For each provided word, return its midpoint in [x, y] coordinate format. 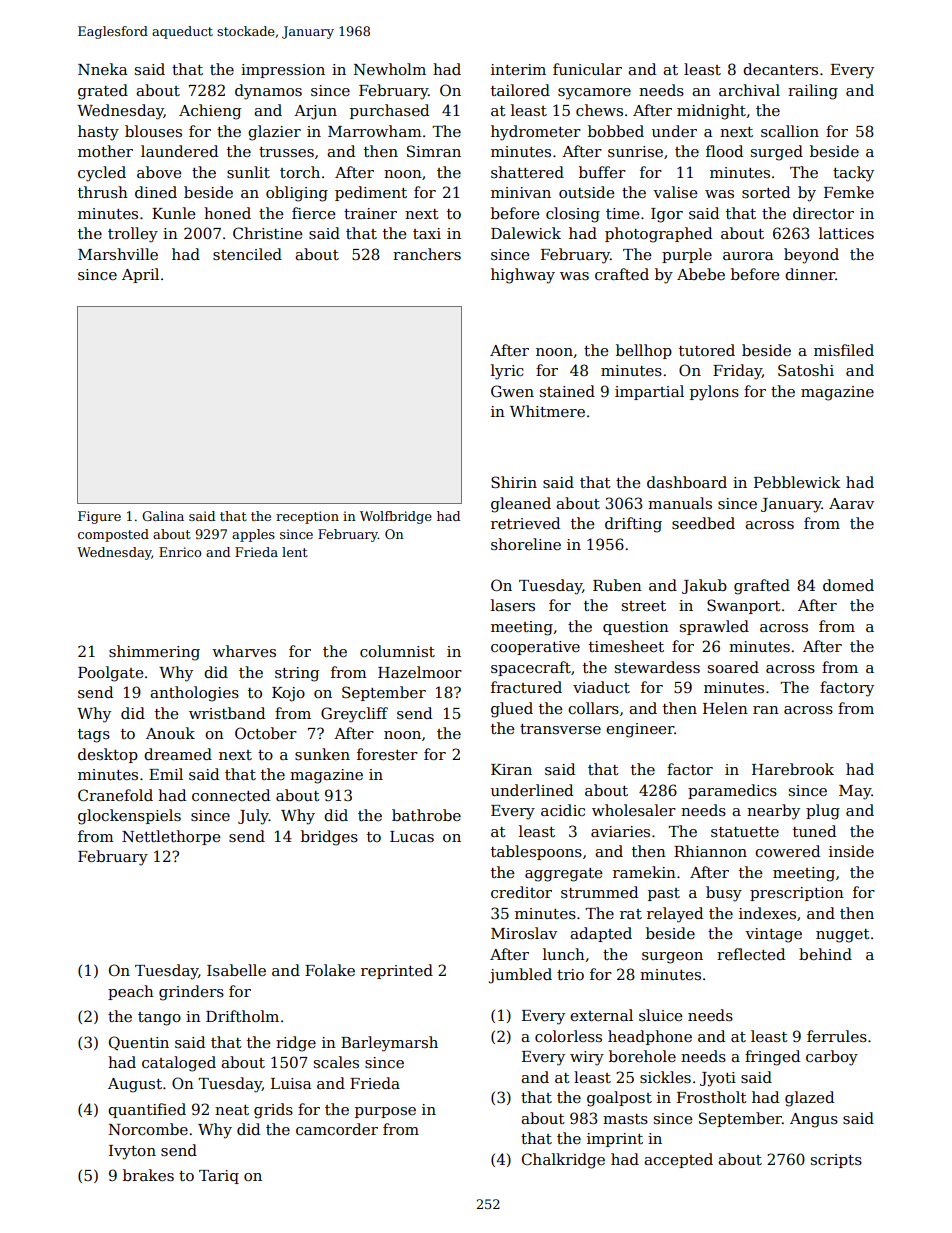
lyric [507, 372]
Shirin [514, 482]
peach [131, 992]
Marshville [118, 254]
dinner [810, 274]
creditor [521, 892]
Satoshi [806, 370]
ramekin [644, 872]
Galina [163, 516]
